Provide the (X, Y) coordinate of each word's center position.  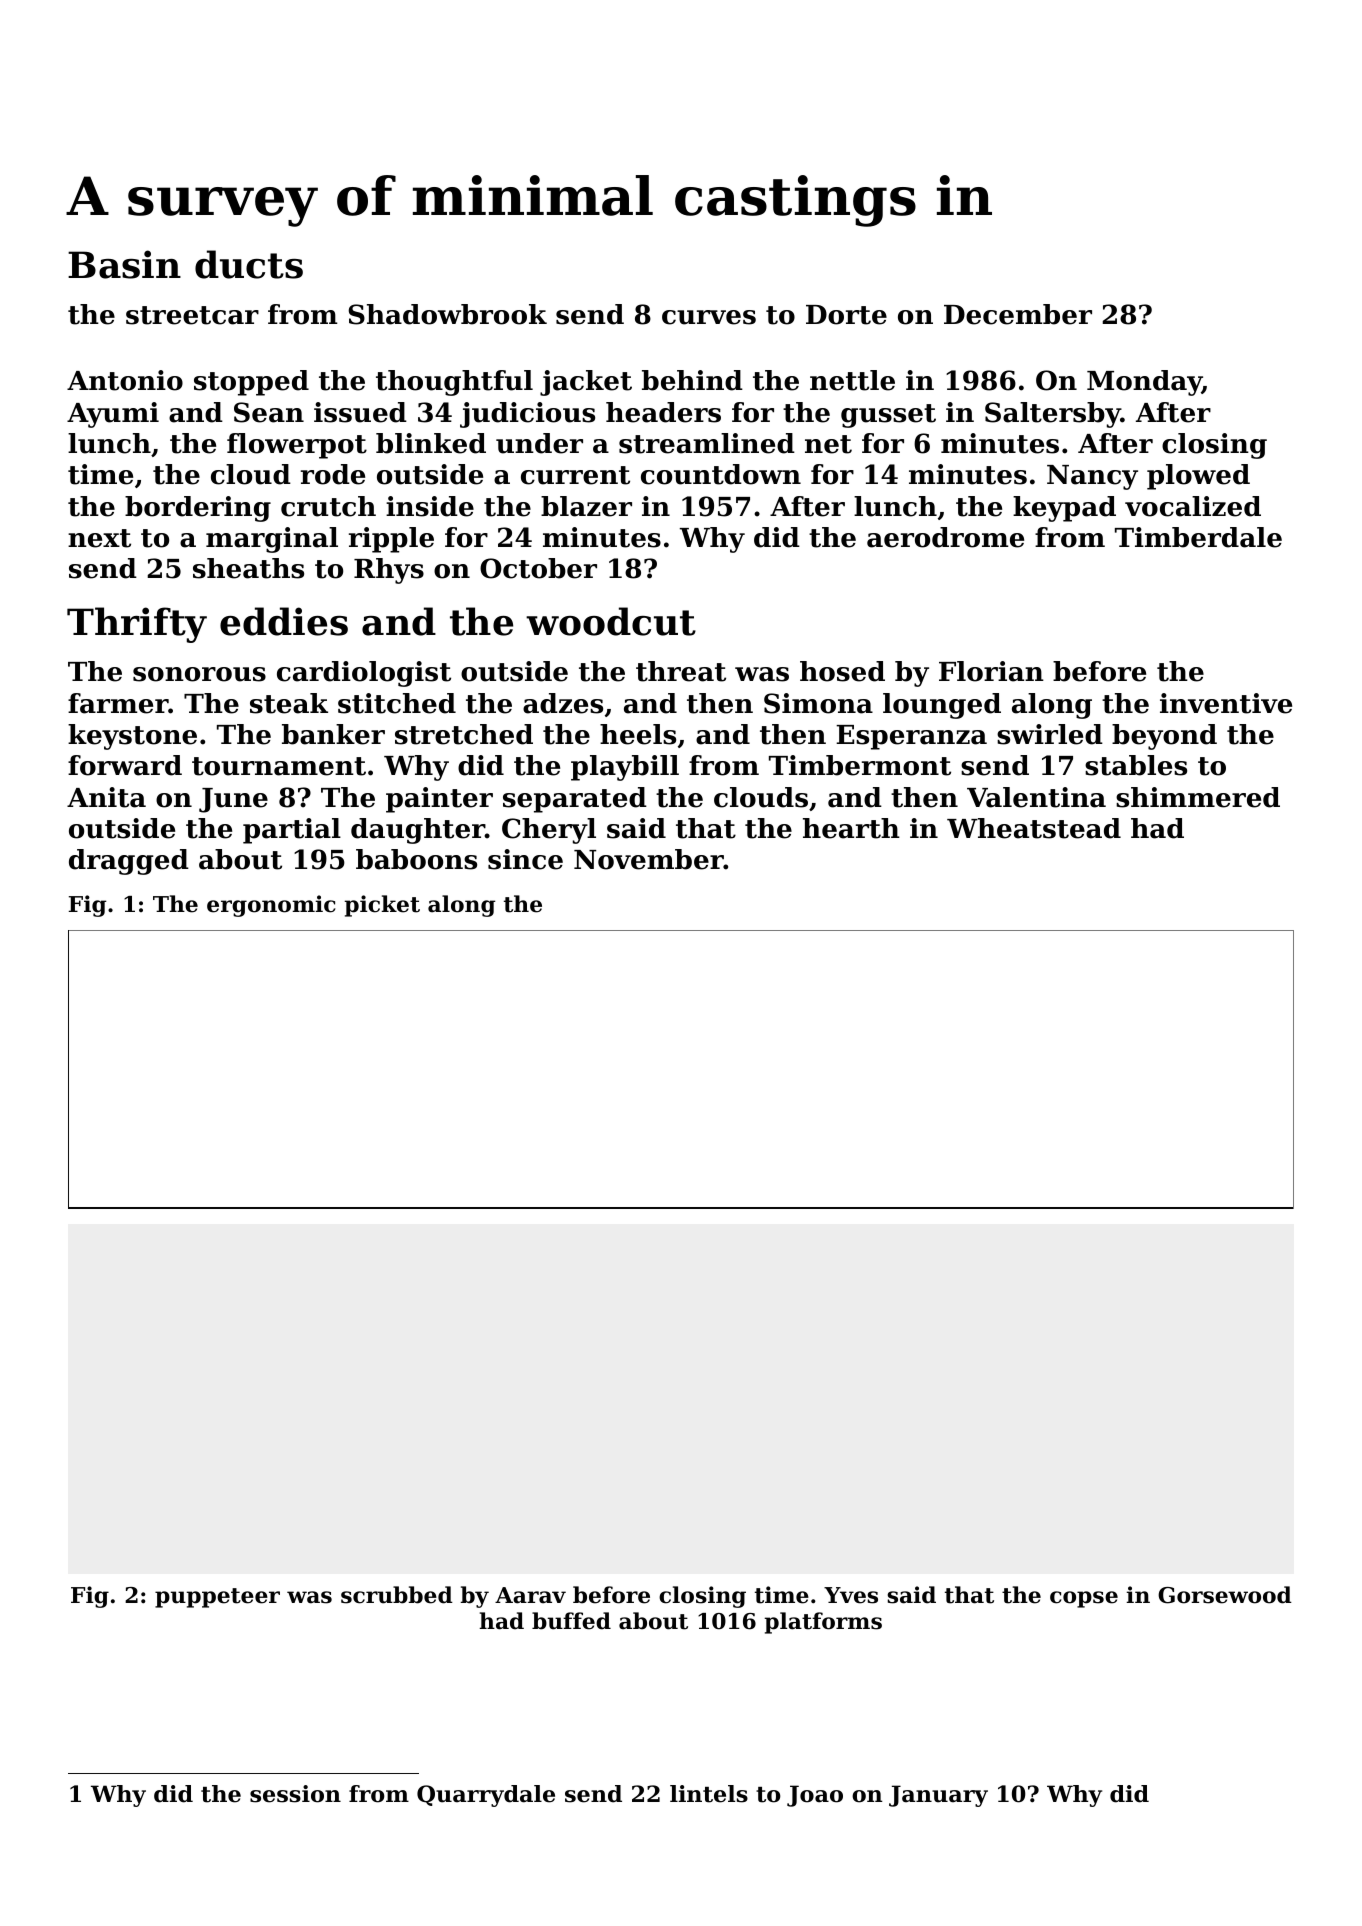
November (649, 859)
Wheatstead (1034, 828)
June (233, 800)
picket (382, 906)
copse (1084, 1599)
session (295, 1794)
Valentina (1036, 797)
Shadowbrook (448, 314)
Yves (851, 1595)
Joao (815, 1796)
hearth (851, 828)
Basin (124, 264)
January (938, 1796)
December (1018, 314)
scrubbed (397, 1595)
